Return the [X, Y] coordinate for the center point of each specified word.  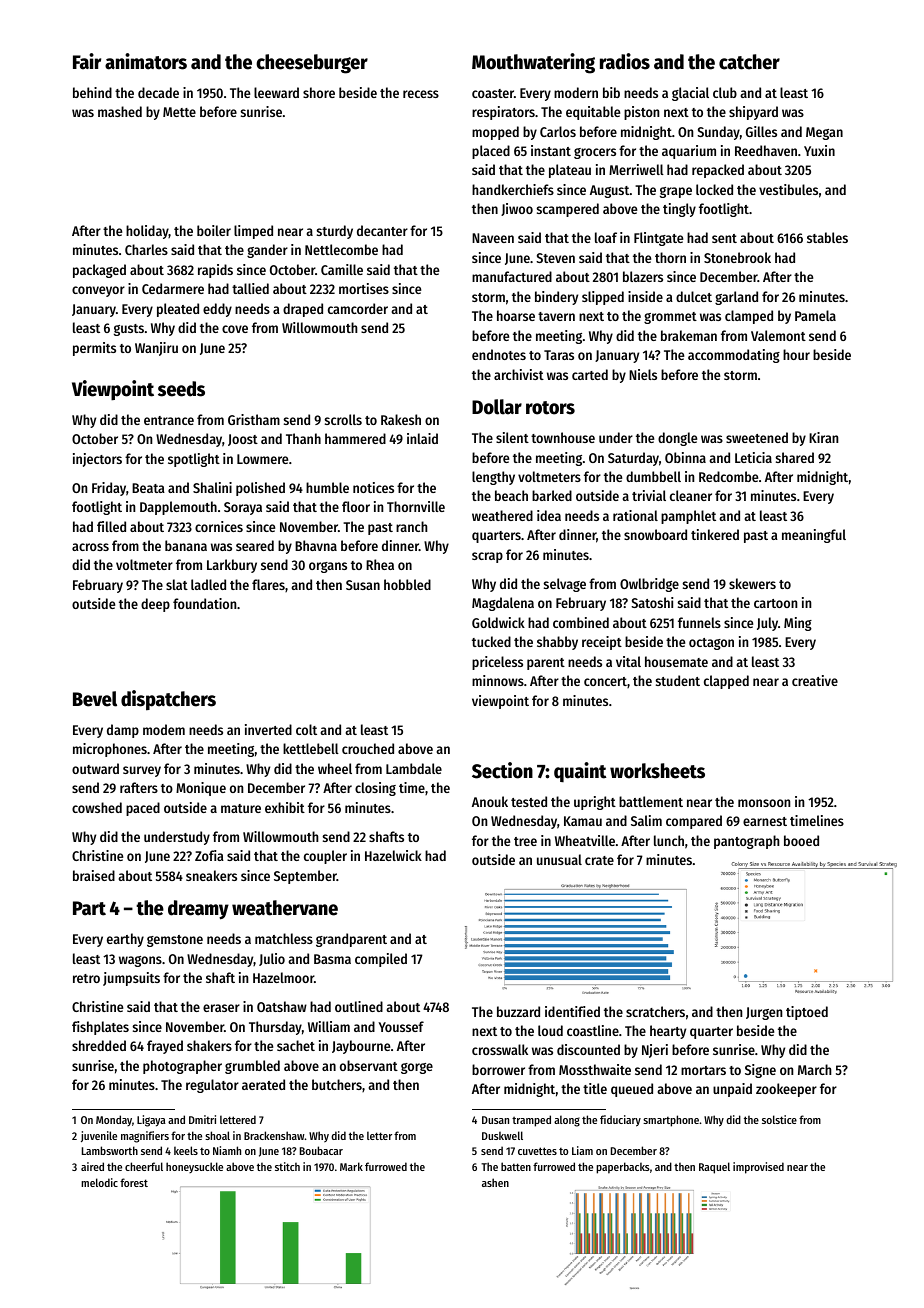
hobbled [407, 584]
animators [146, 61]
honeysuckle [194, 1167]
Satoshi [652, 602]
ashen [495, 1182]
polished [260, 489]
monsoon [764, 803]
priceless [497, 663]
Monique [201, 789]
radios [625, 61]
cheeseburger [312, 64]
